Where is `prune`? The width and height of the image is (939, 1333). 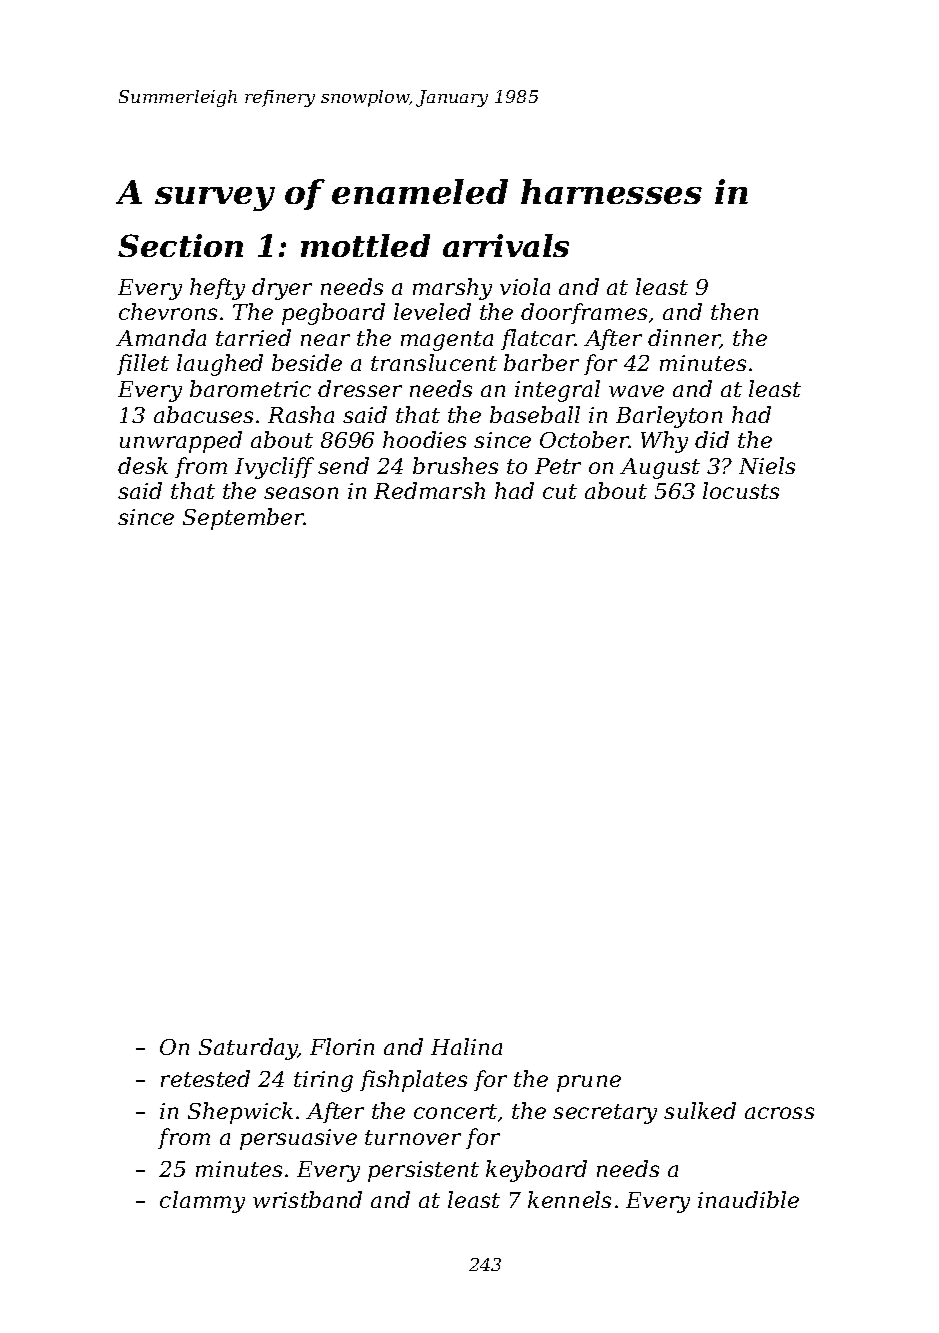
prune is located at coordinates (589, 1083).
